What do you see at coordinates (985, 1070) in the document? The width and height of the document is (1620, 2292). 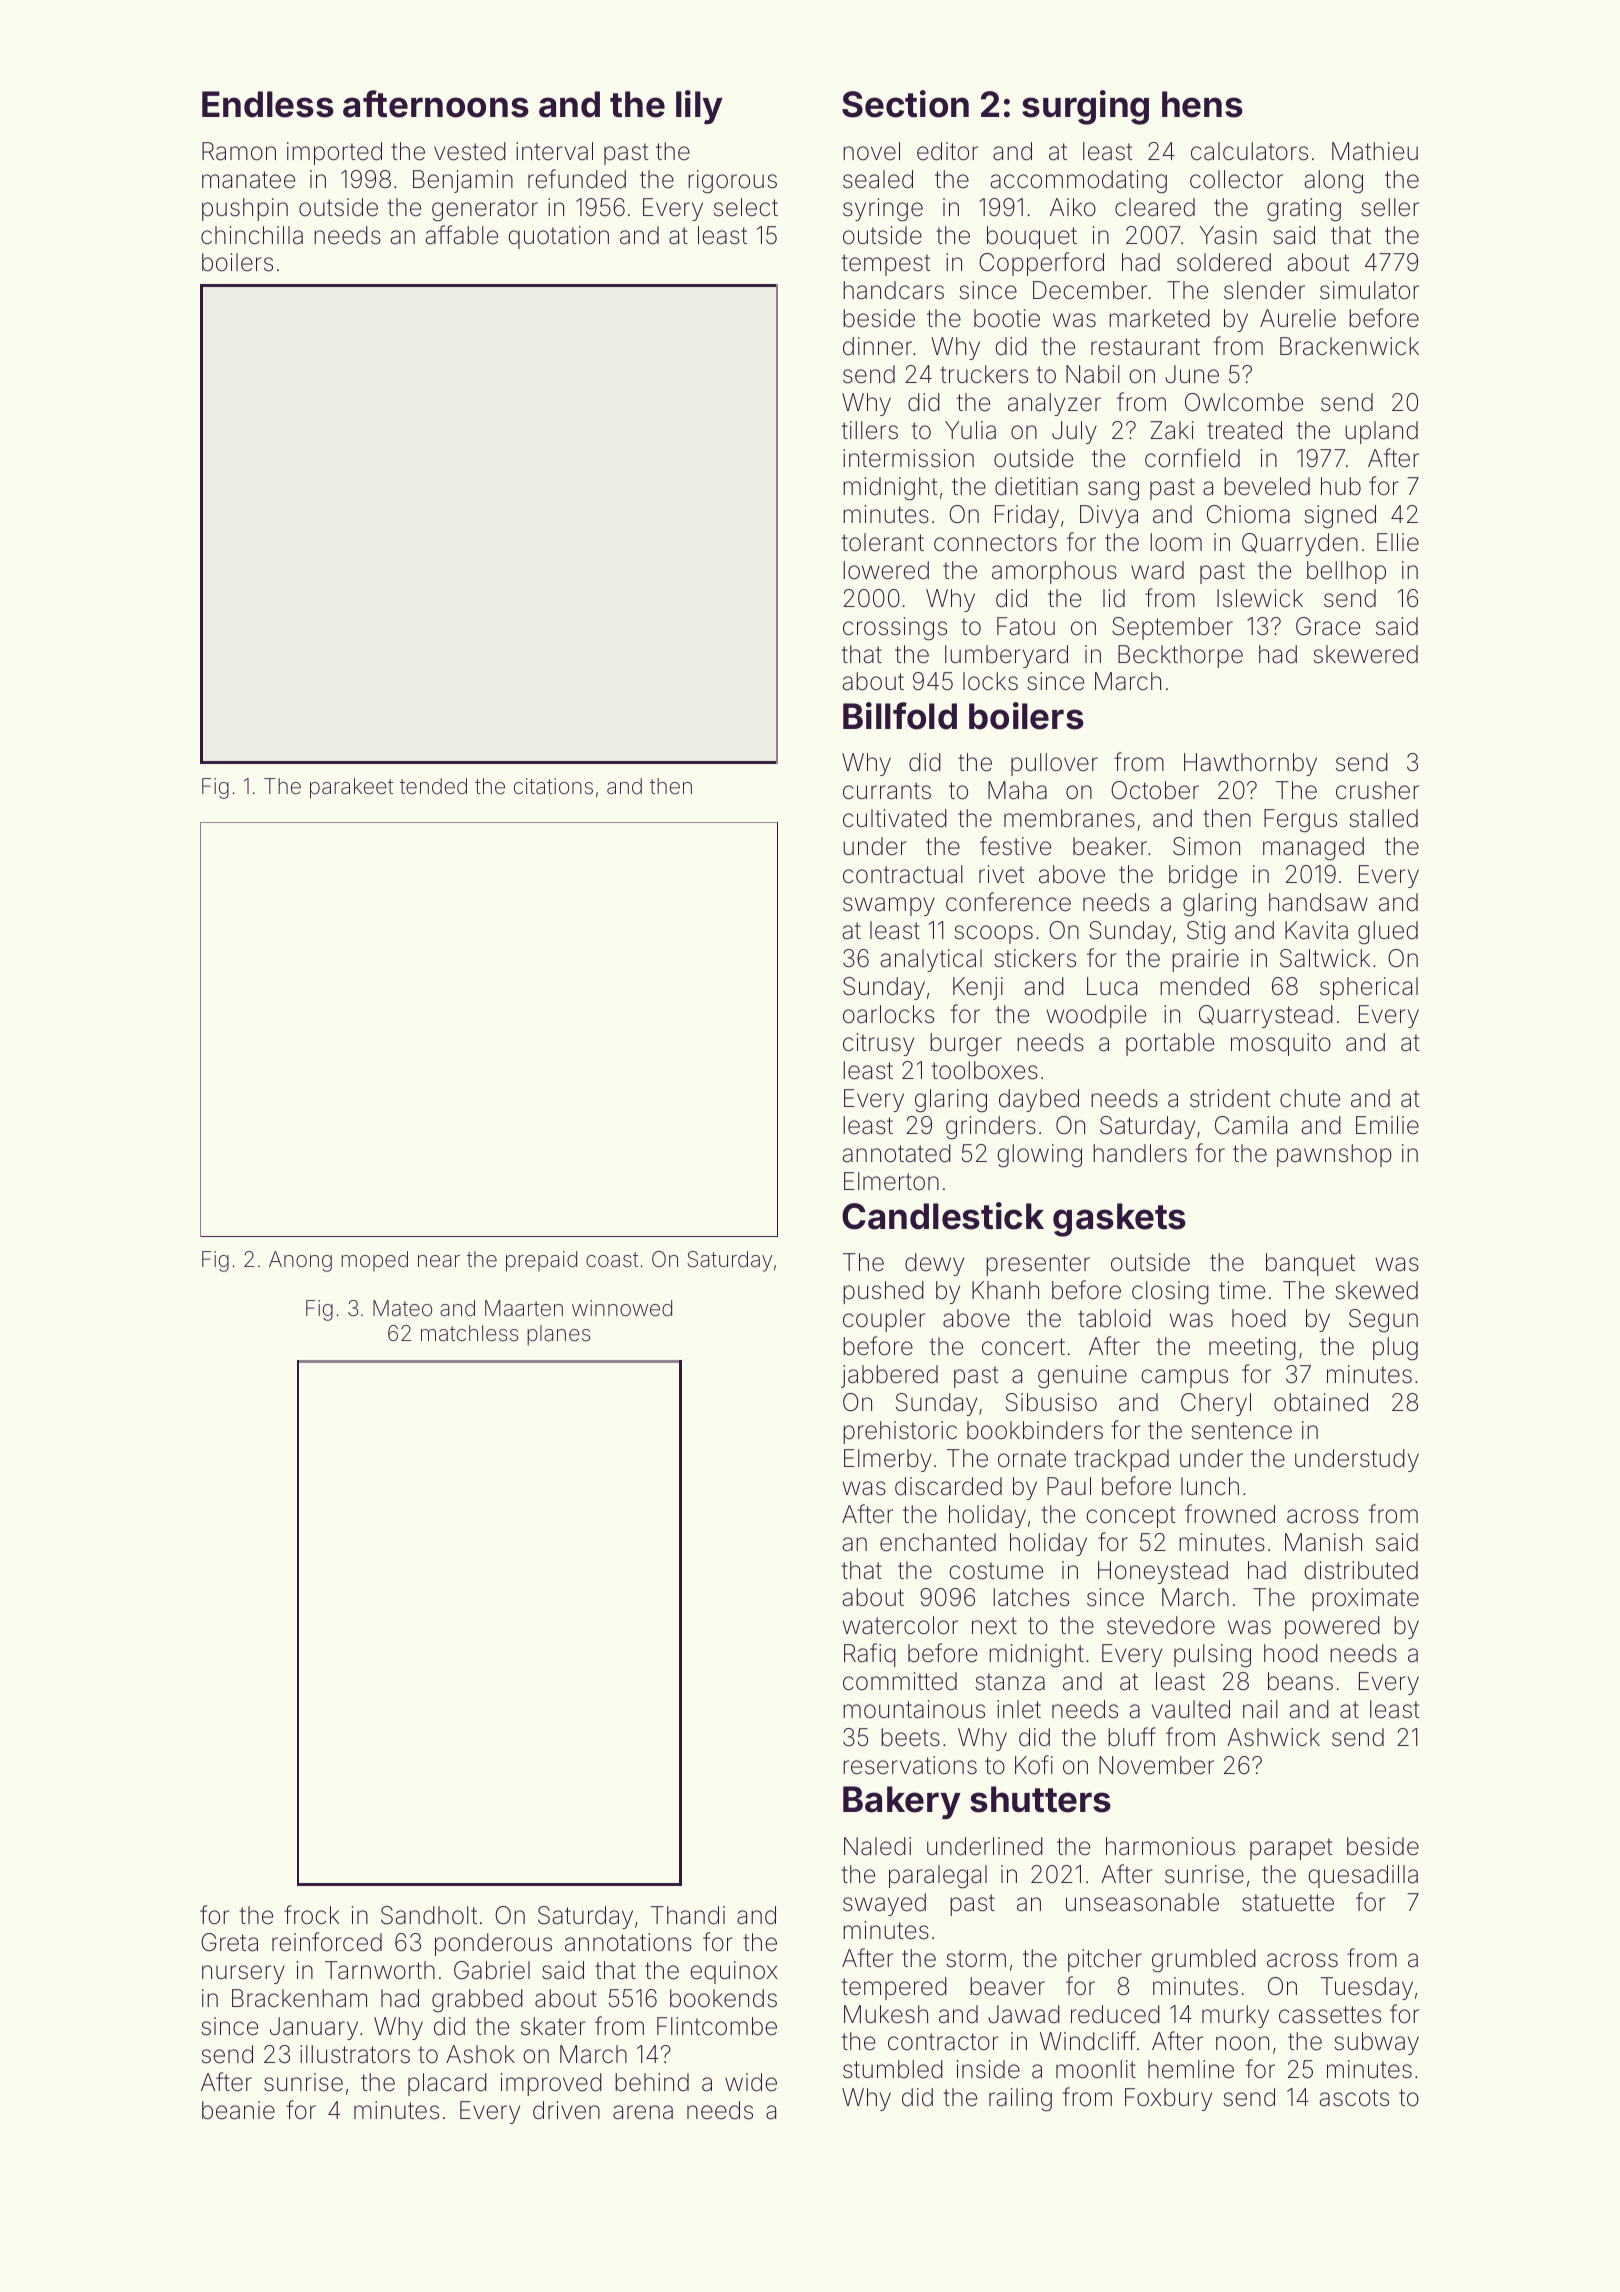 I see `toolboxes` at bounding box center [985, 1070].
